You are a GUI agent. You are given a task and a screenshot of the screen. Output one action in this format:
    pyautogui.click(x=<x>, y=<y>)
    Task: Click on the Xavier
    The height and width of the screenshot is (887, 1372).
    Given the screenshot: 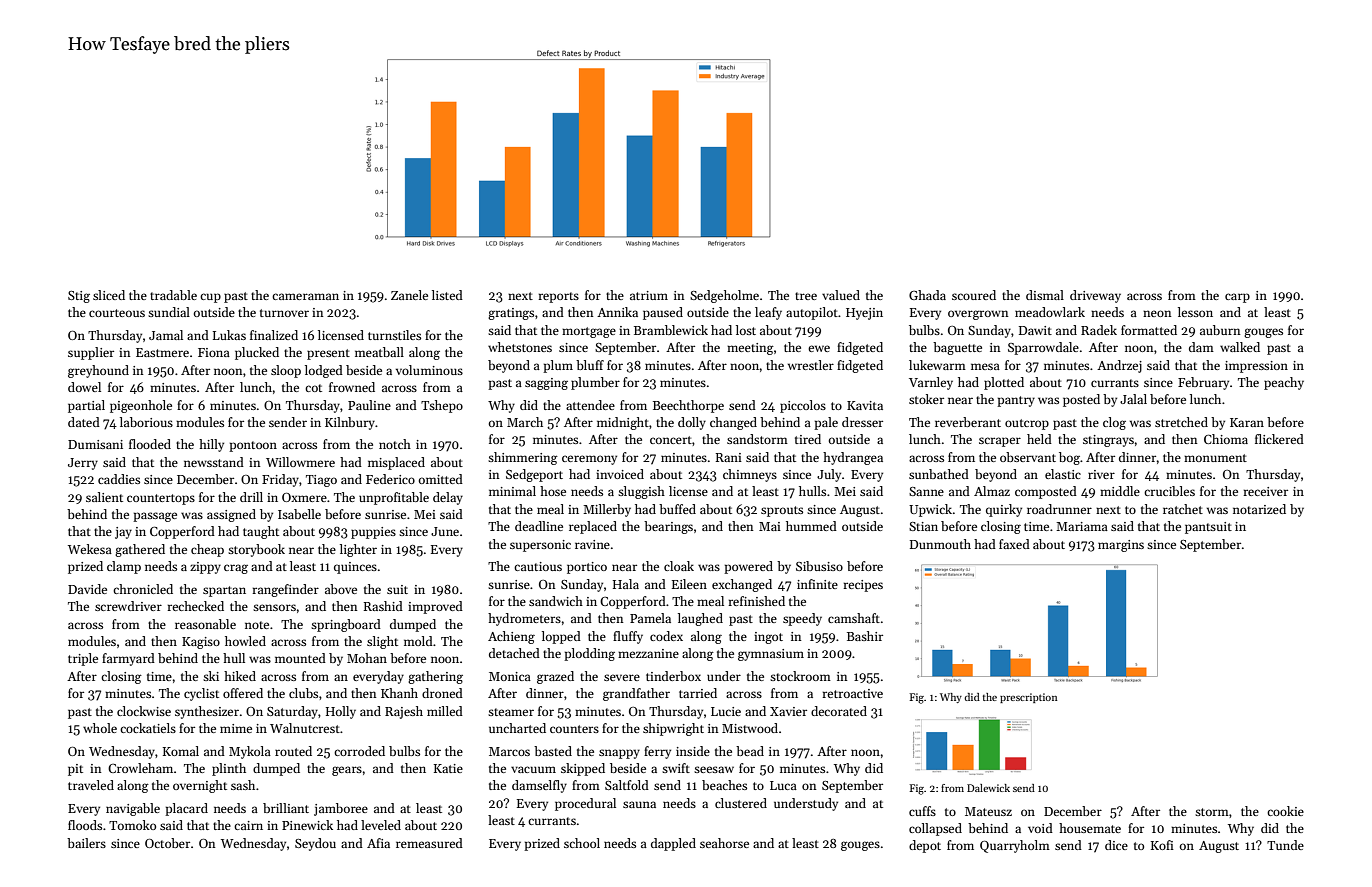 What is the action you would take?
    pyautogui.click(x=788, y=711)
